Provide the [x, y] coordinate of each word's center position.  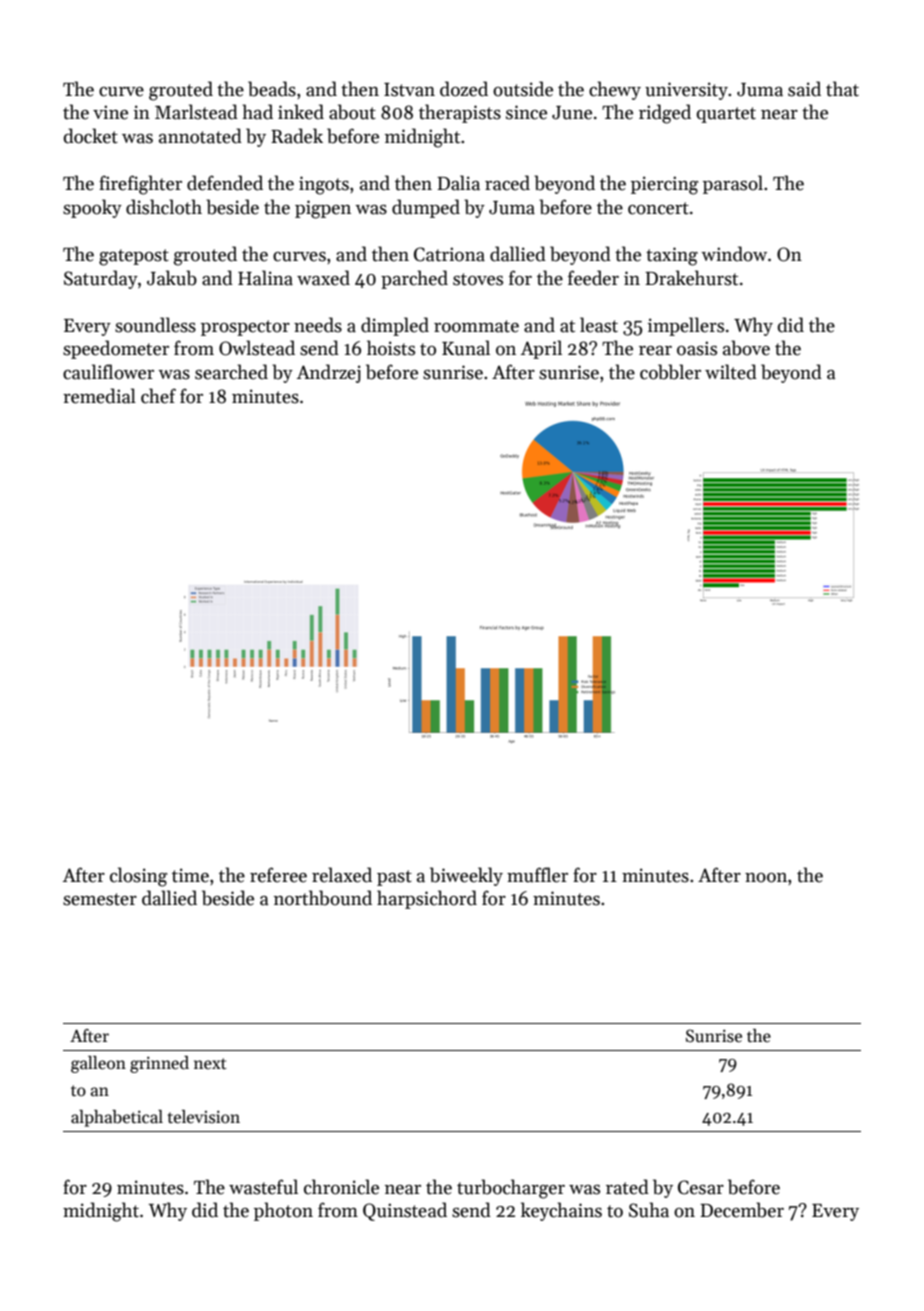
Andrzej [329, 373]
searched [231, 372]
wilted [731, 372]
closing [138, 877]
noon [766, 878]
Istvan [409, 90]
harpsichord [427, 899]
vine [110, 112]
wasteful [263, 1187]
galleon [98, 1064]
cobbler [670, 372]
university [686, 91]
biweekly [466, 876]
